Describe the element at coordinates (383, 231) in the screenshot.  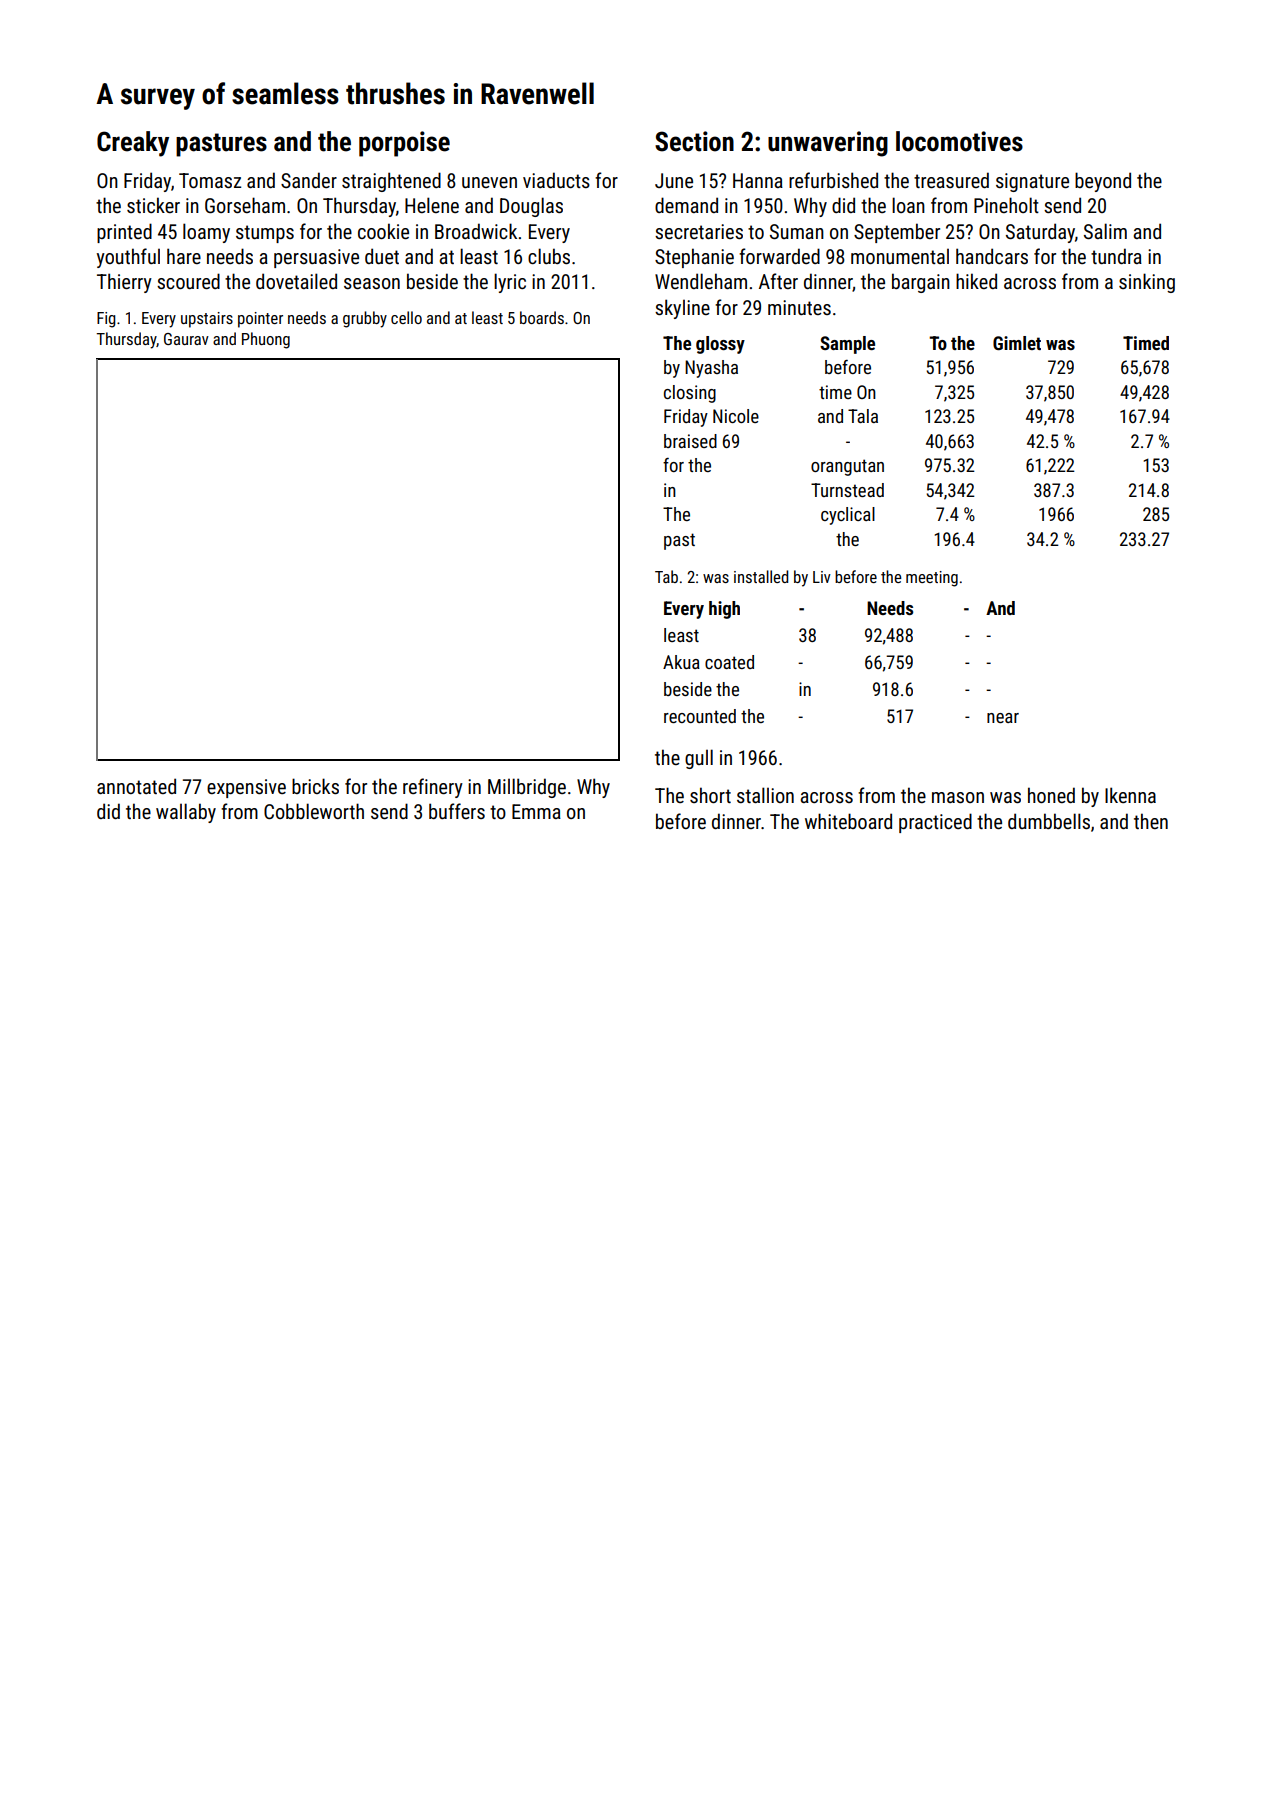
I see `cookie` at that location.
